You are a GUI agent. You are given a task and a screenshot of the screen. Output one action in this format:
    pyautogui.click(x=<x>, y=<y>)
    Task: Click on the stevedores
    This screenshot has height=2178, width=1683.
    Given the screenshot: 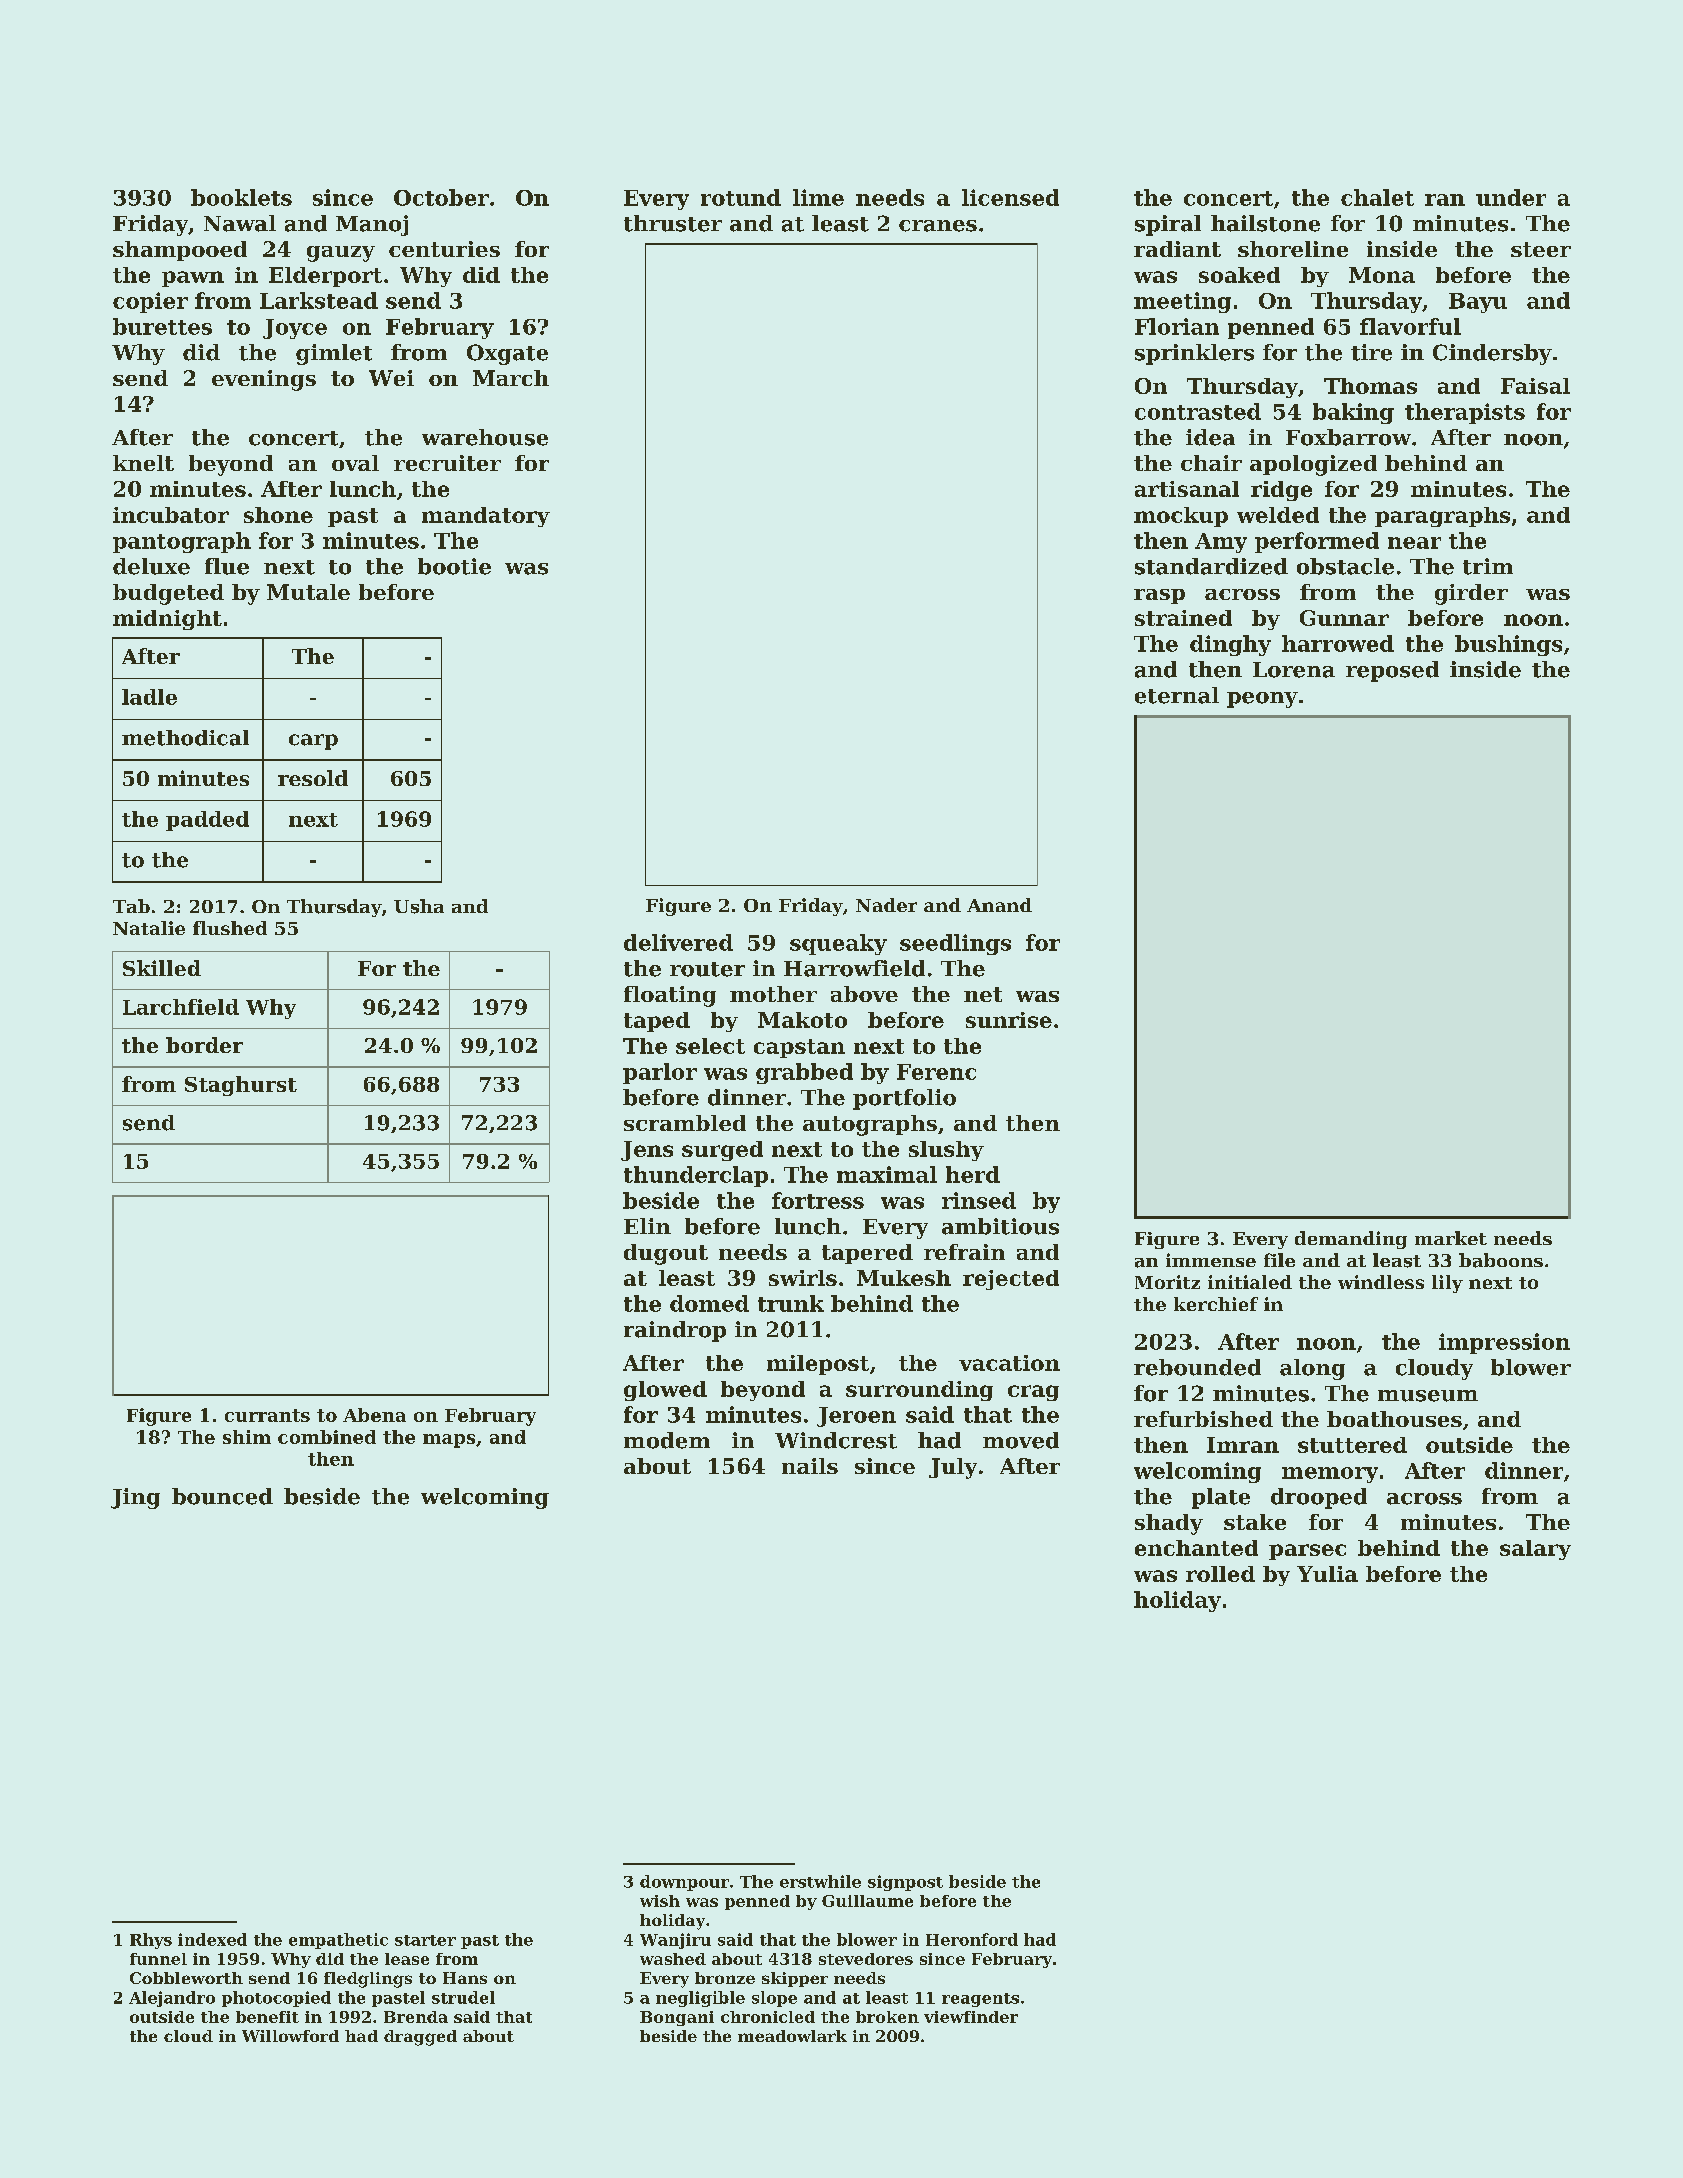 What is the action you would take?
    pyautogui.click(x=866, y=1959)
